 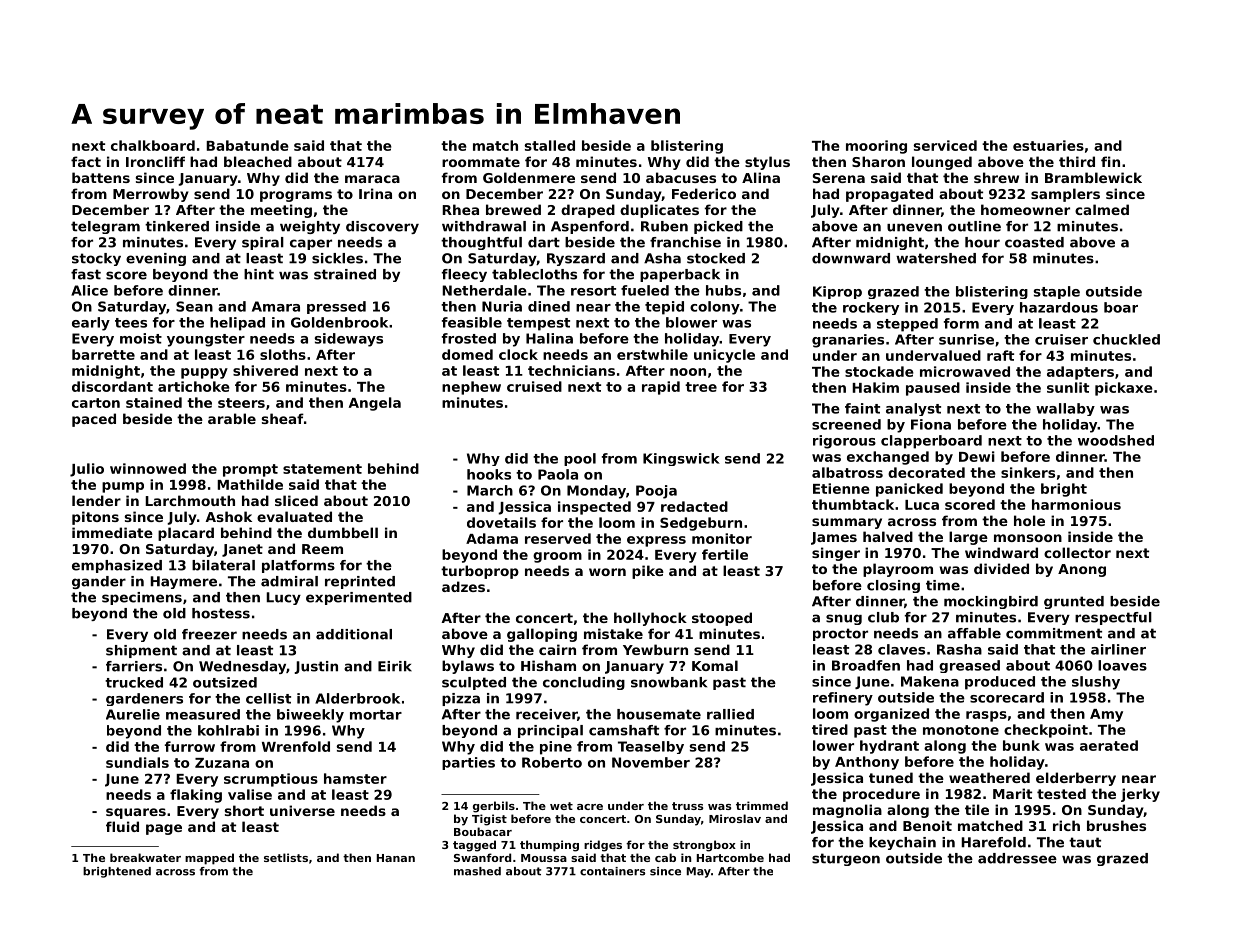 What do you see at coordinates (223, 565) in the screenshot?
I see `bilateral` at bounding box center [223, 565].
